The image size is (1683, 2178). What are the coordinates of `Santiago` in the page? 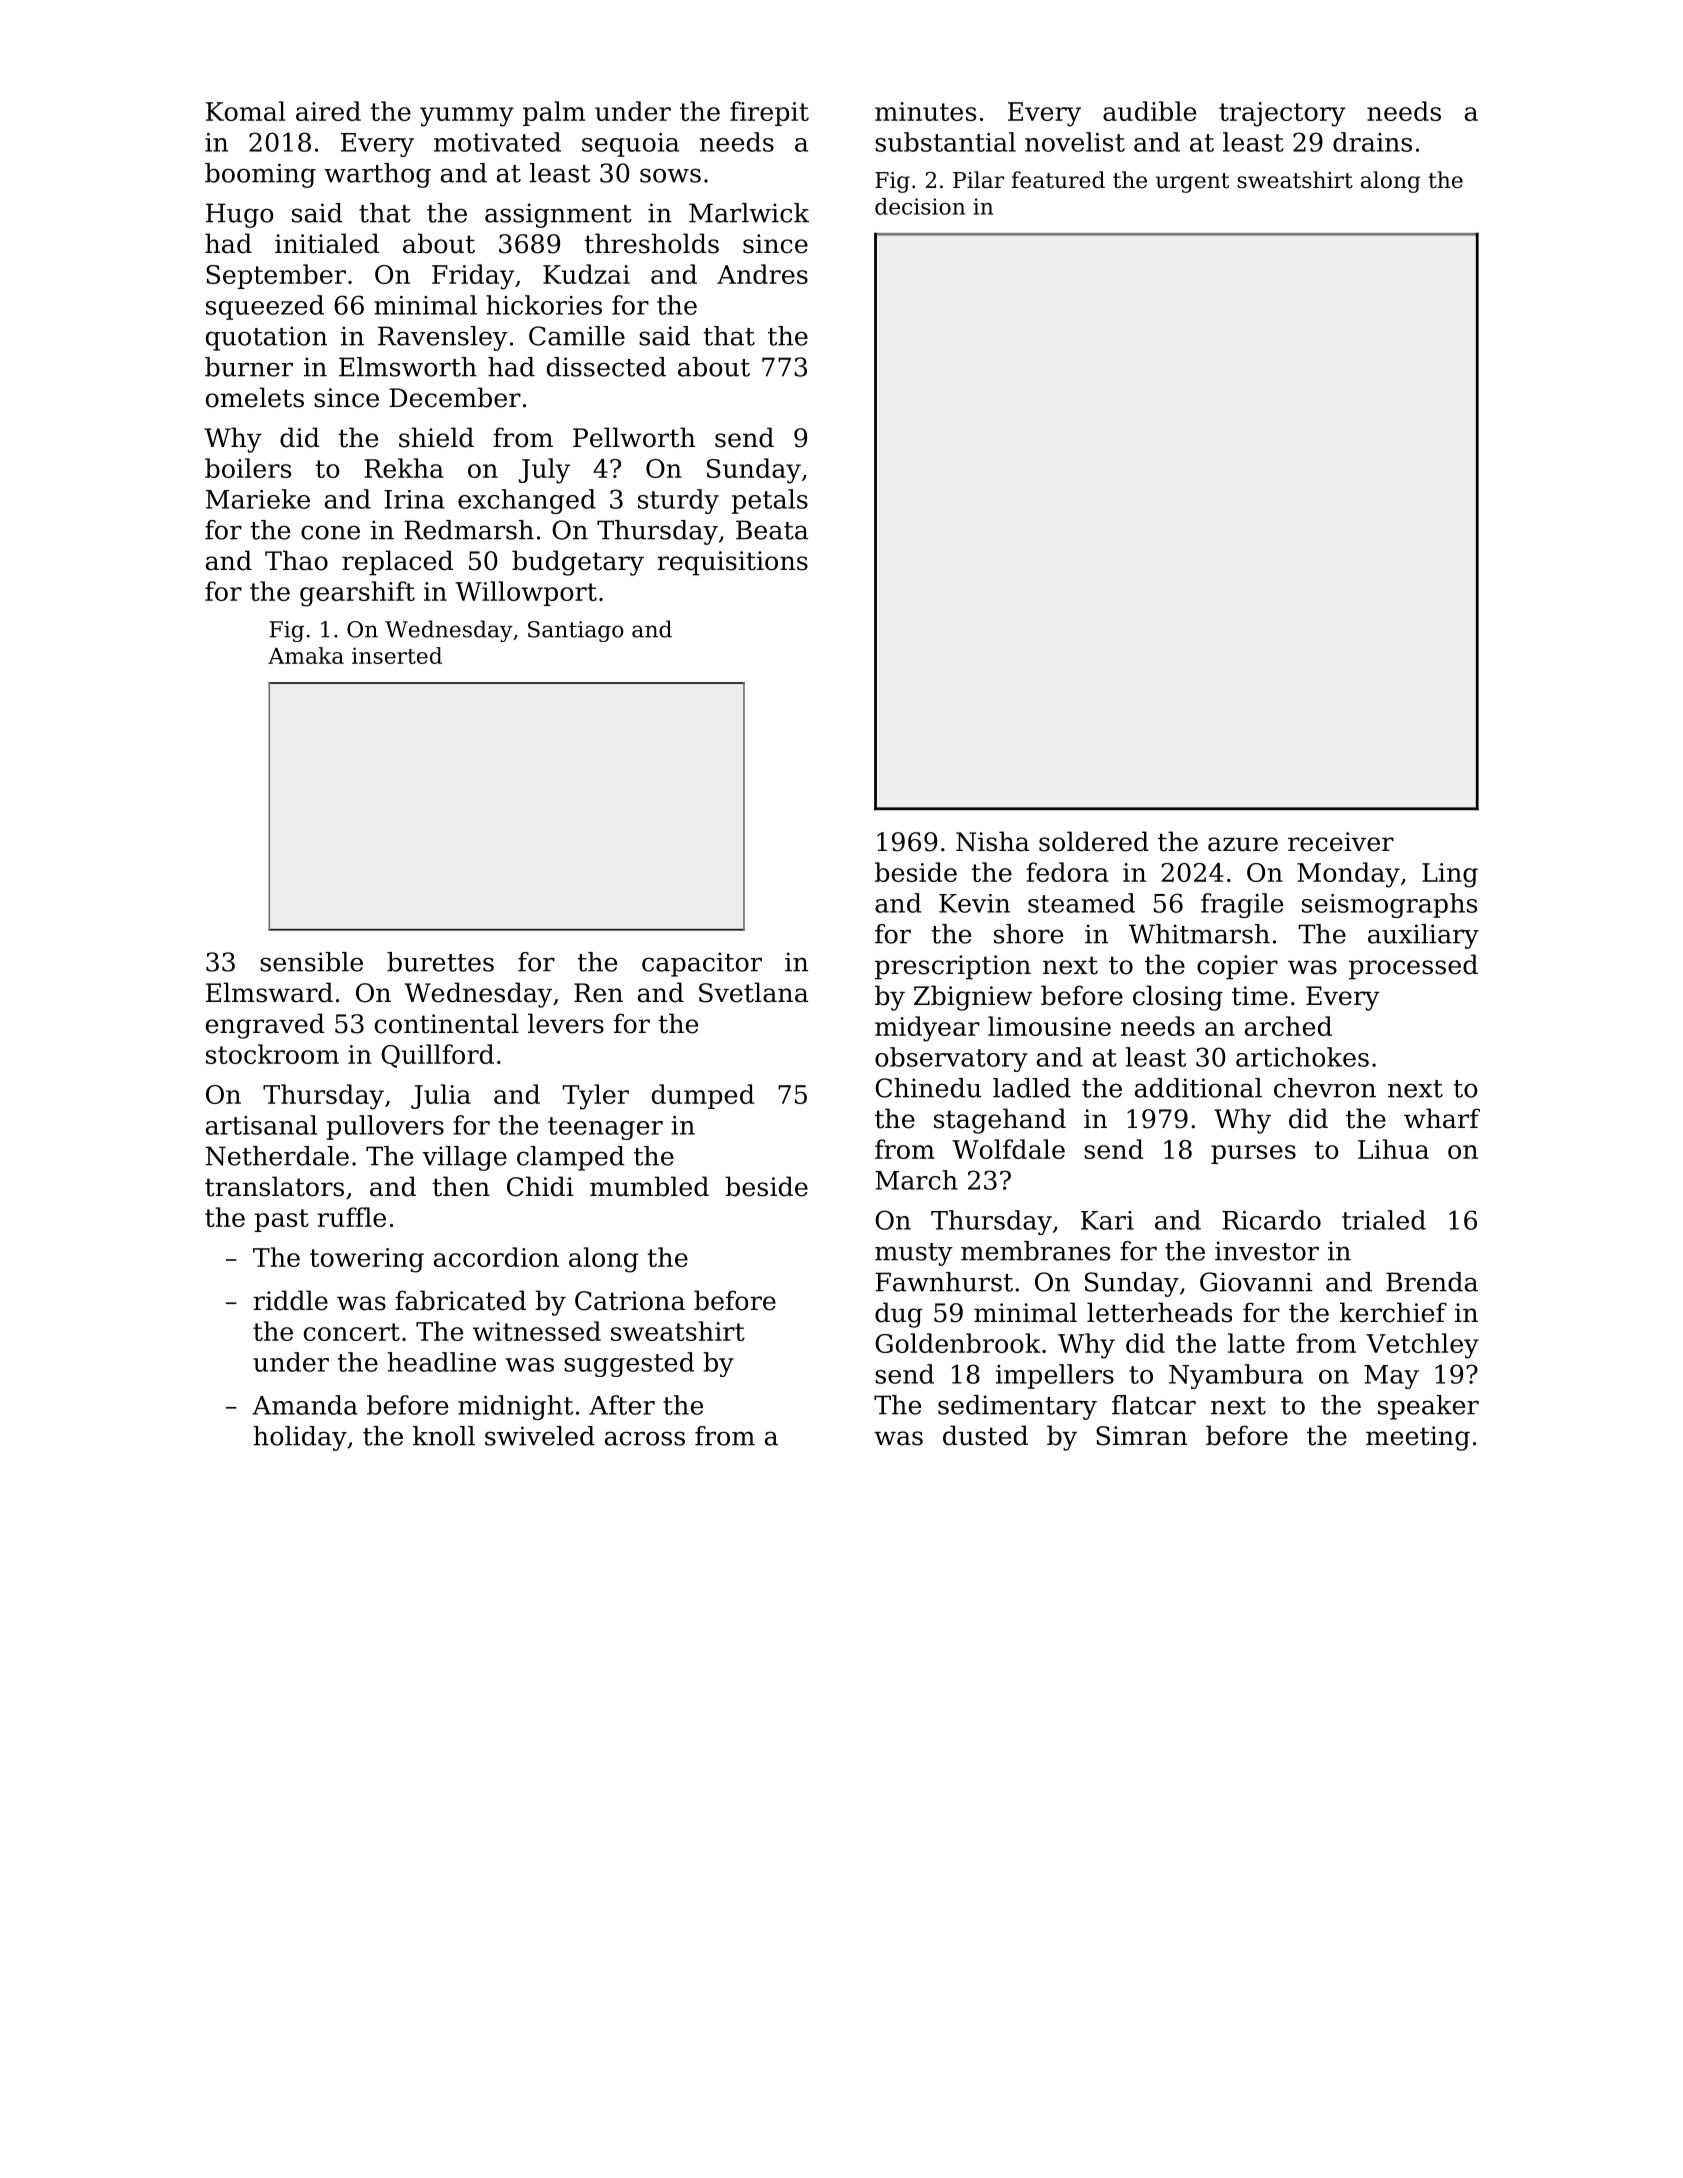 It's located at (576, 631).
